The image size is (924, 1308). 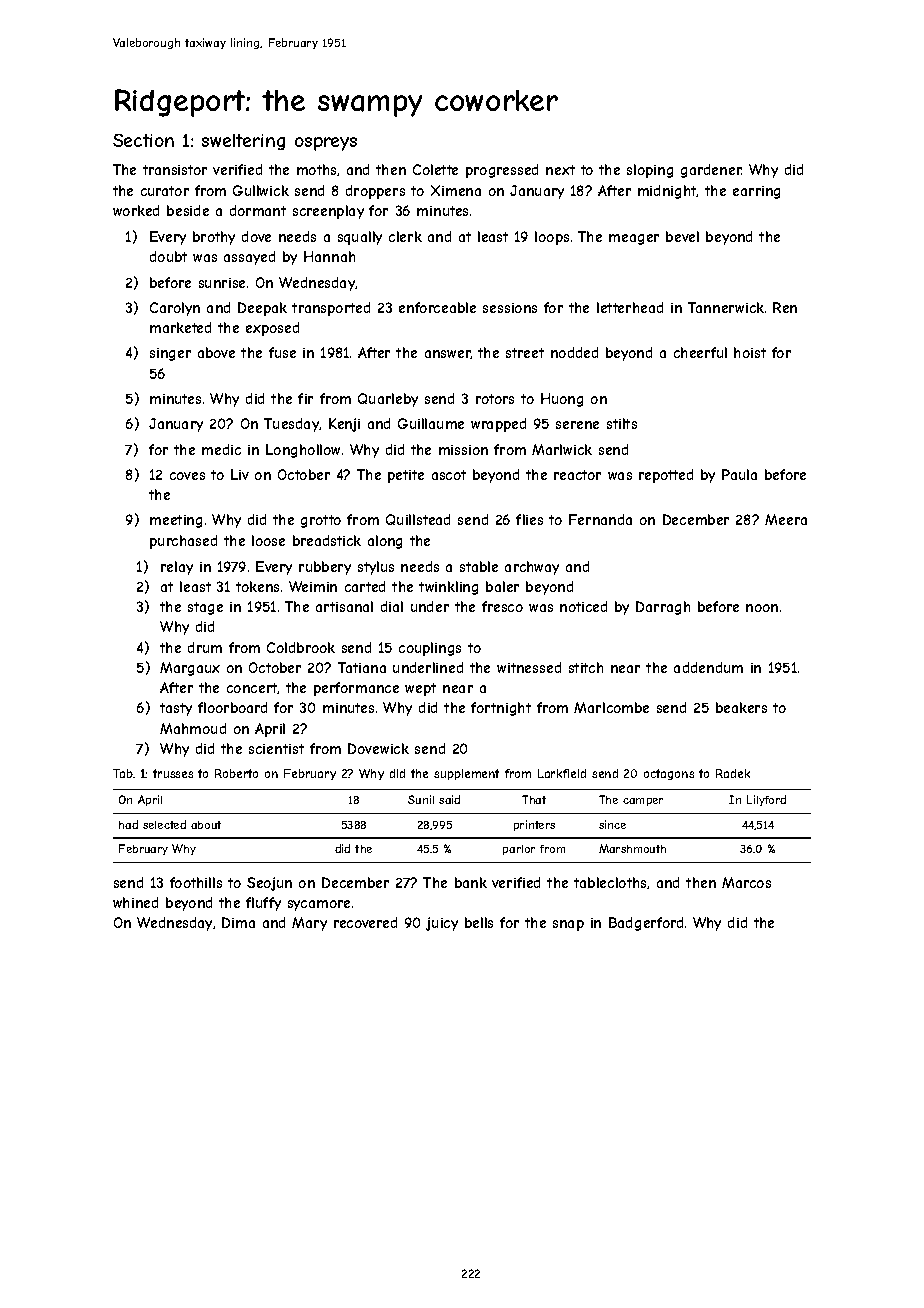 What do you see at coordinates (646, 924) in the screenshot?
I see `Badgerford` at bounding box center [646, 924].
